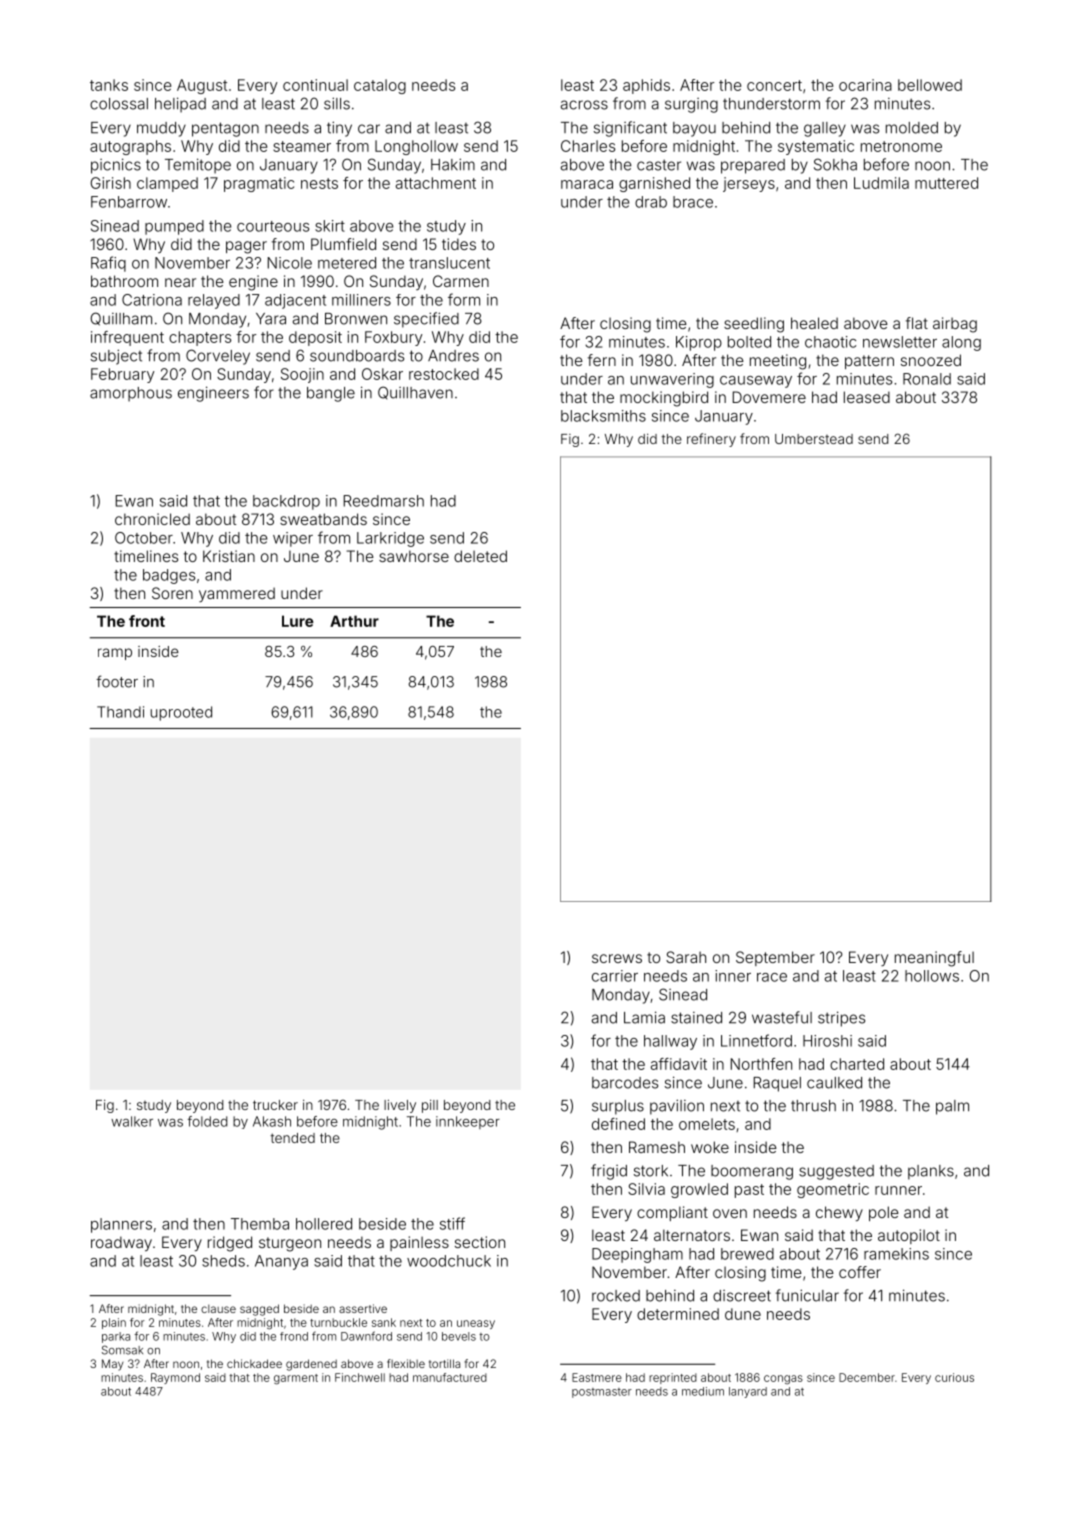 The width and height of the document is (1081, 1535). I want to click on roadway, so click(121, 1243).
